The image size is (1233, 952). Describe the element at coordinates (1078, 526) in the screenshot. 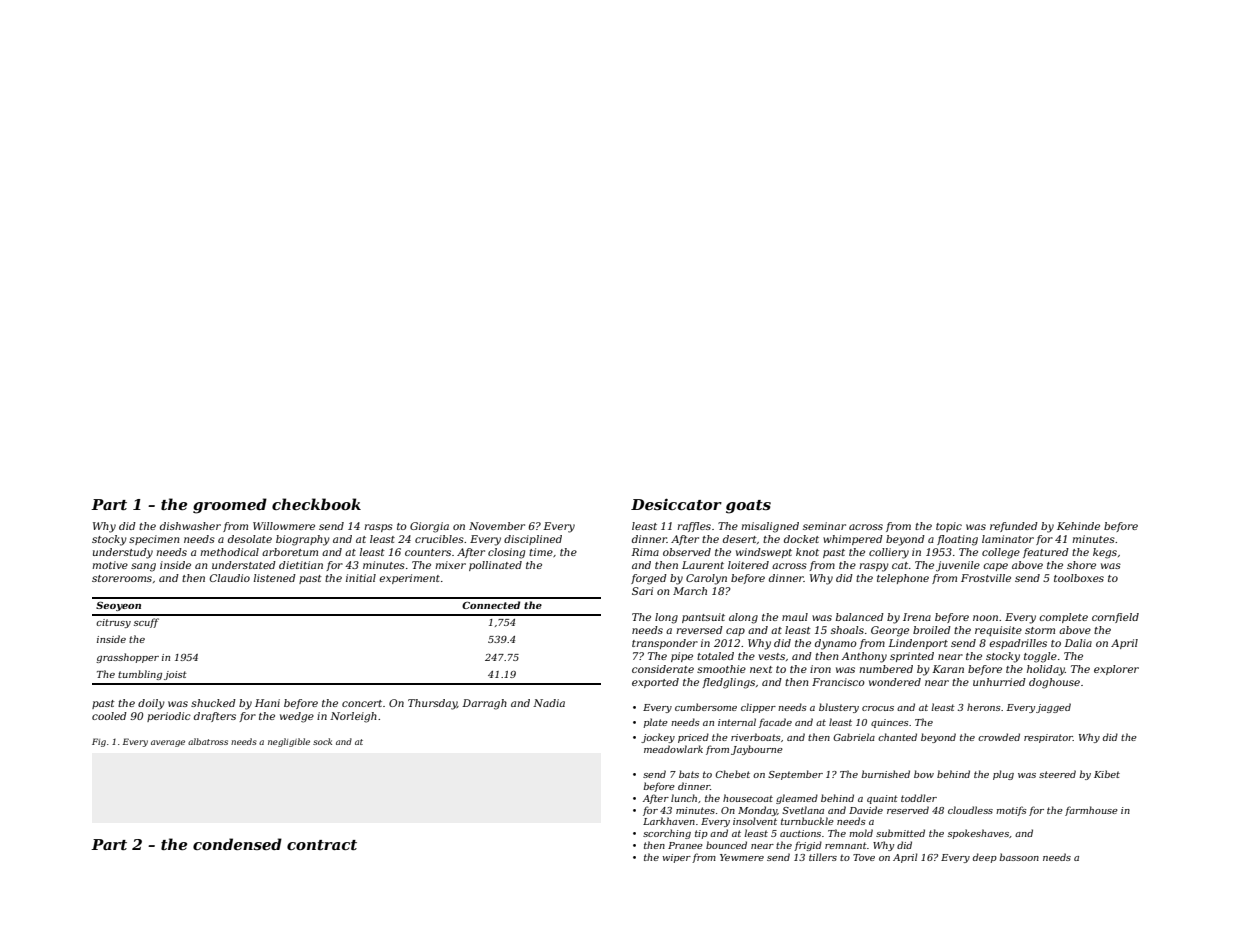

I see `Kehinde` at that location.
